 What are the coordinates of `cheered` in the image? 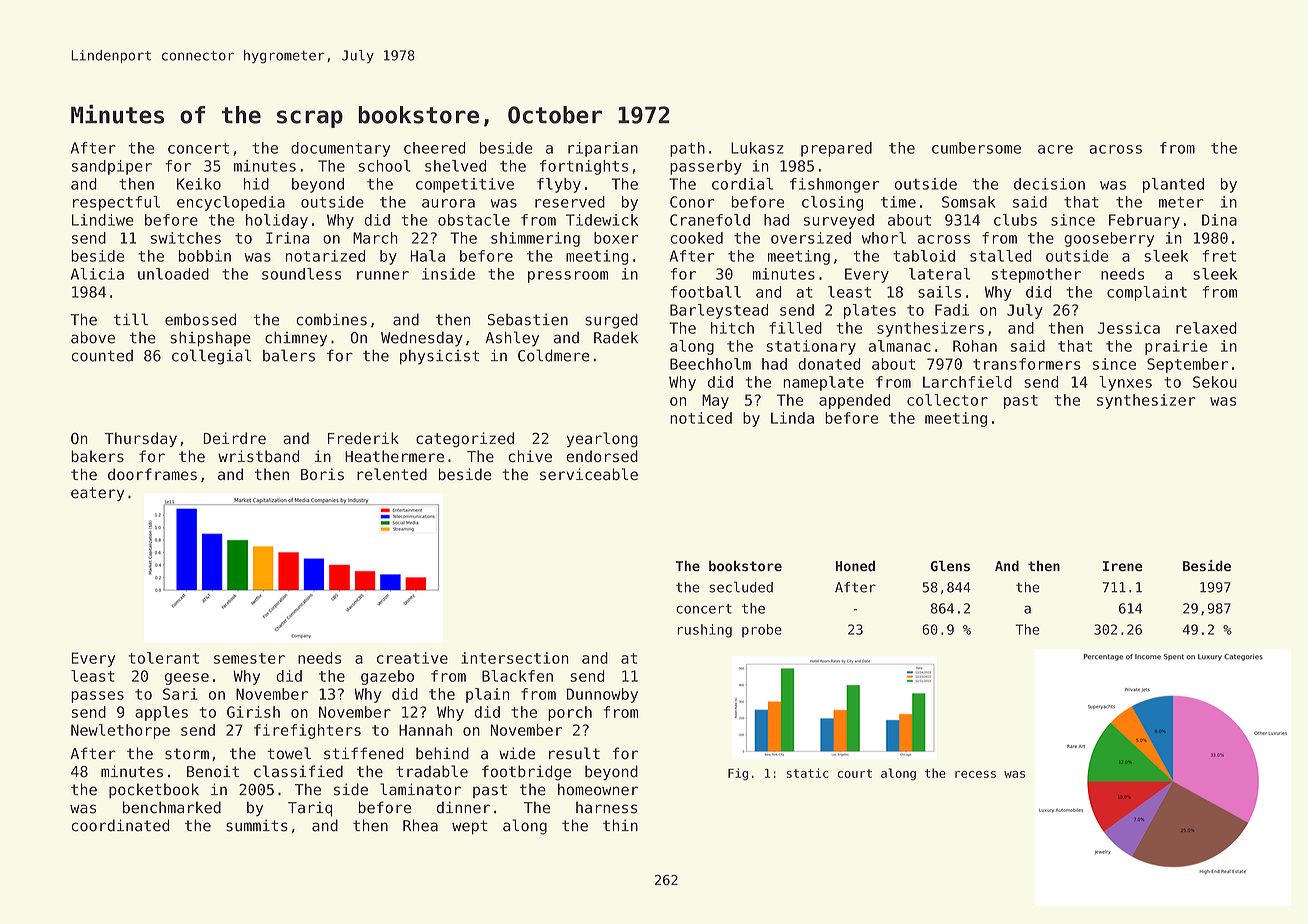 It's located at (434, 148).
